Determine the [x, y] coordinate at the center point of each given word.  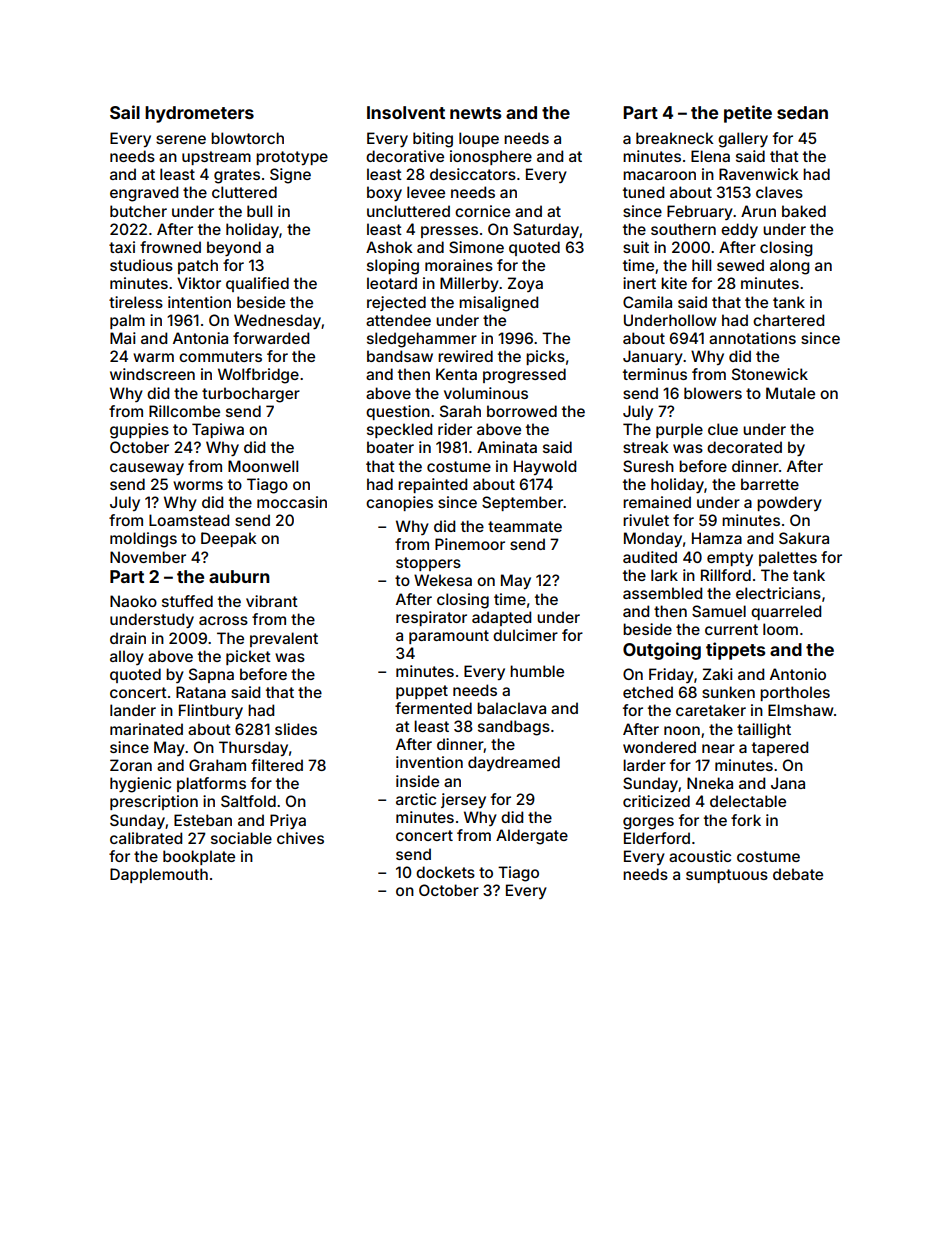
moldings [143, 540]
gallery [743, 140]
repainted [432, 485]
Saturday [546, 230]
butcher [138, 211]
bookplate [199, 857]
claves [779, 192]
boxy [384, 193]
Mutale [790, 393]
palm [127, 321]
